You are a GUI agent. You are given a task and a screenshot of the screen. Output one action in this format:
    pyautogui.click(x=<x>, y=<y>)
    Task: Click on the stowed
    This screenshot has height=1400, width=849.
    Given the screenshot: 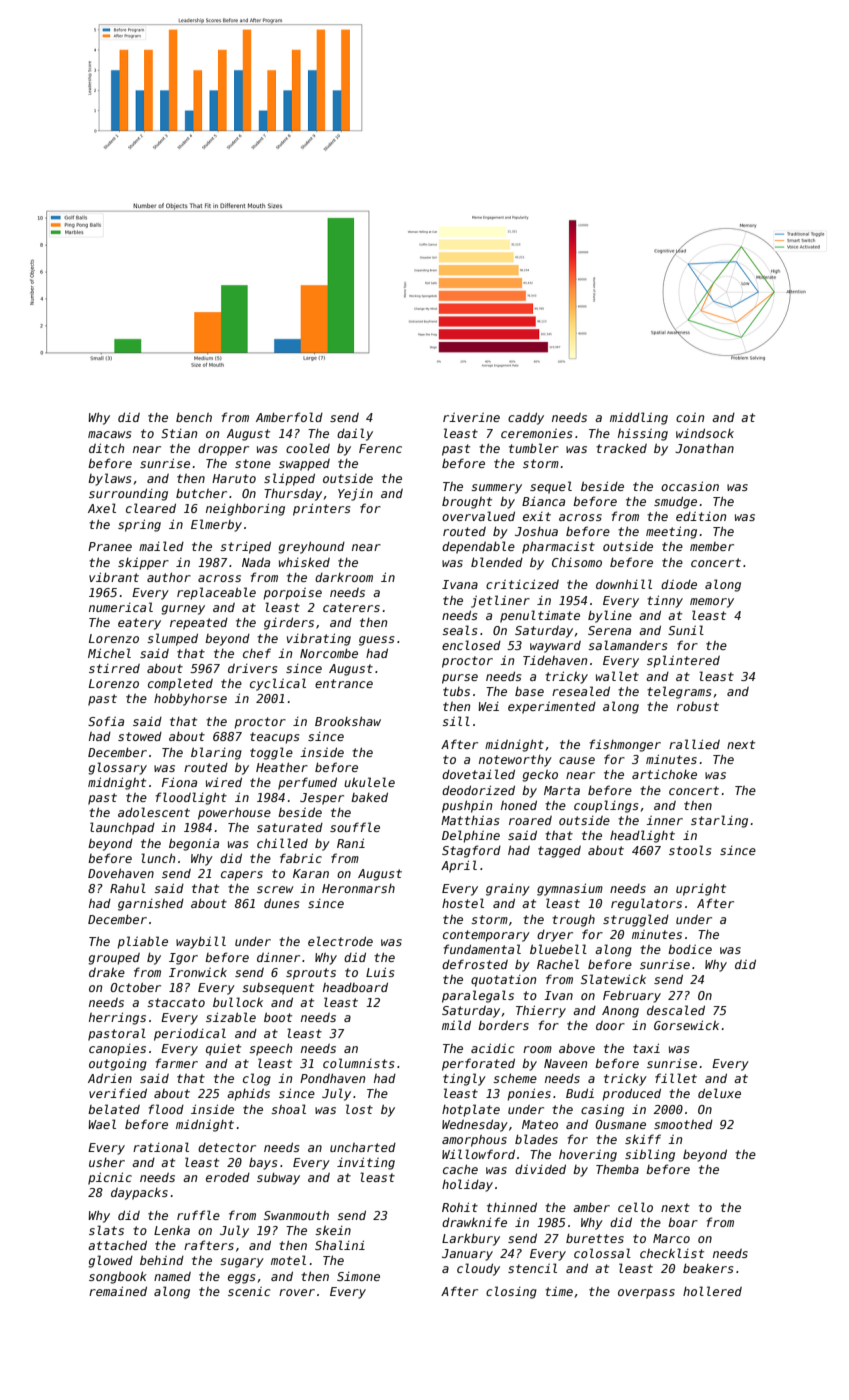 What is the action you would take?
    pyautogui.click(x=140, y=736)
